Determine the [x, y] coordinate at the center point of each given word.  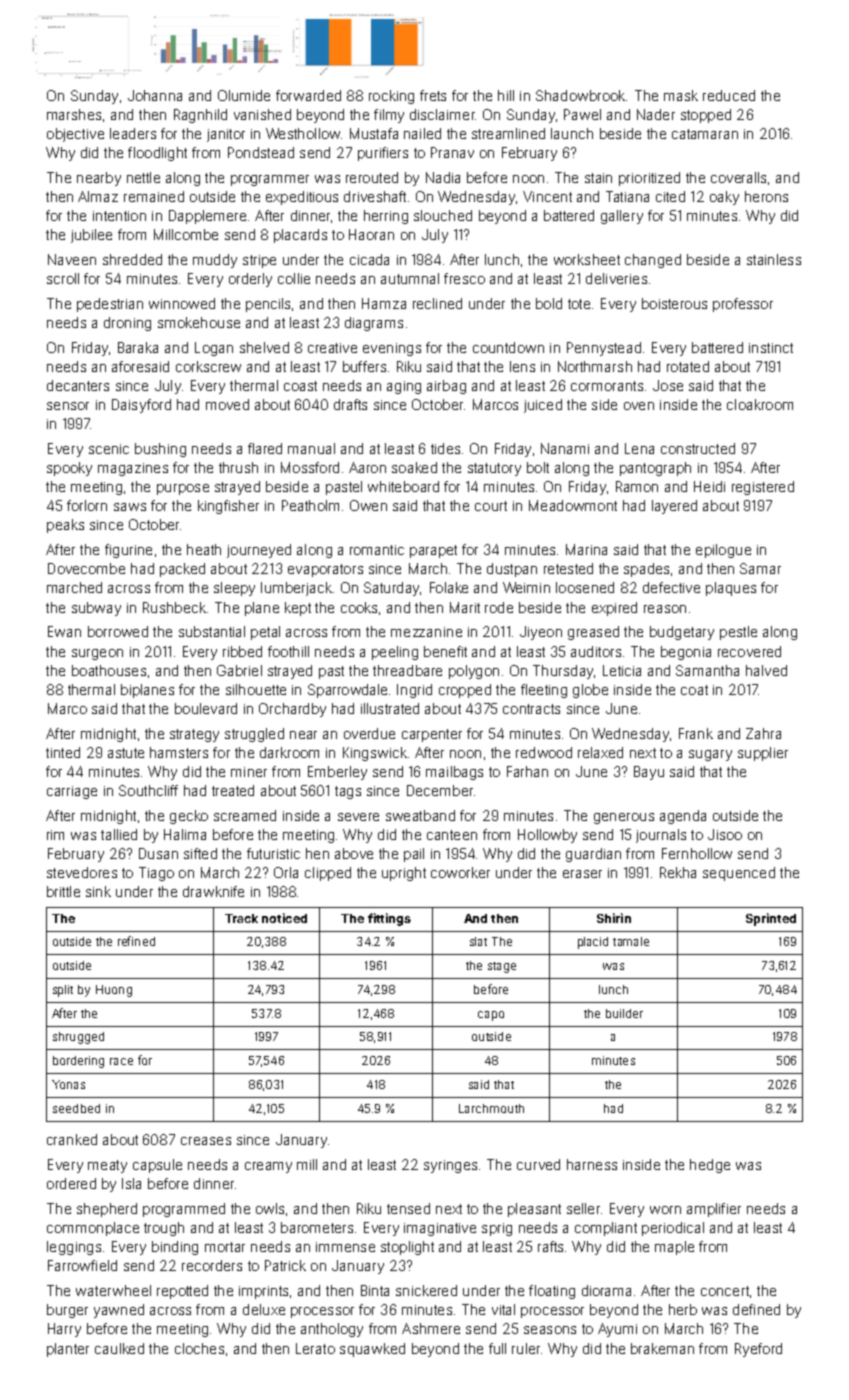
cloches [199, 1348]
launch [572, 133]
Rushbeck [174, 607]
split [63, 991]
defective [671, 587]
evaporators [325, 570]
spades [646, 570]
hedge [710, 1166]
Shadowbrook [580, 95]
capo [491, 1016]
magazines [133, 469]
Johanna [155, 95]
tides [445, 448]
